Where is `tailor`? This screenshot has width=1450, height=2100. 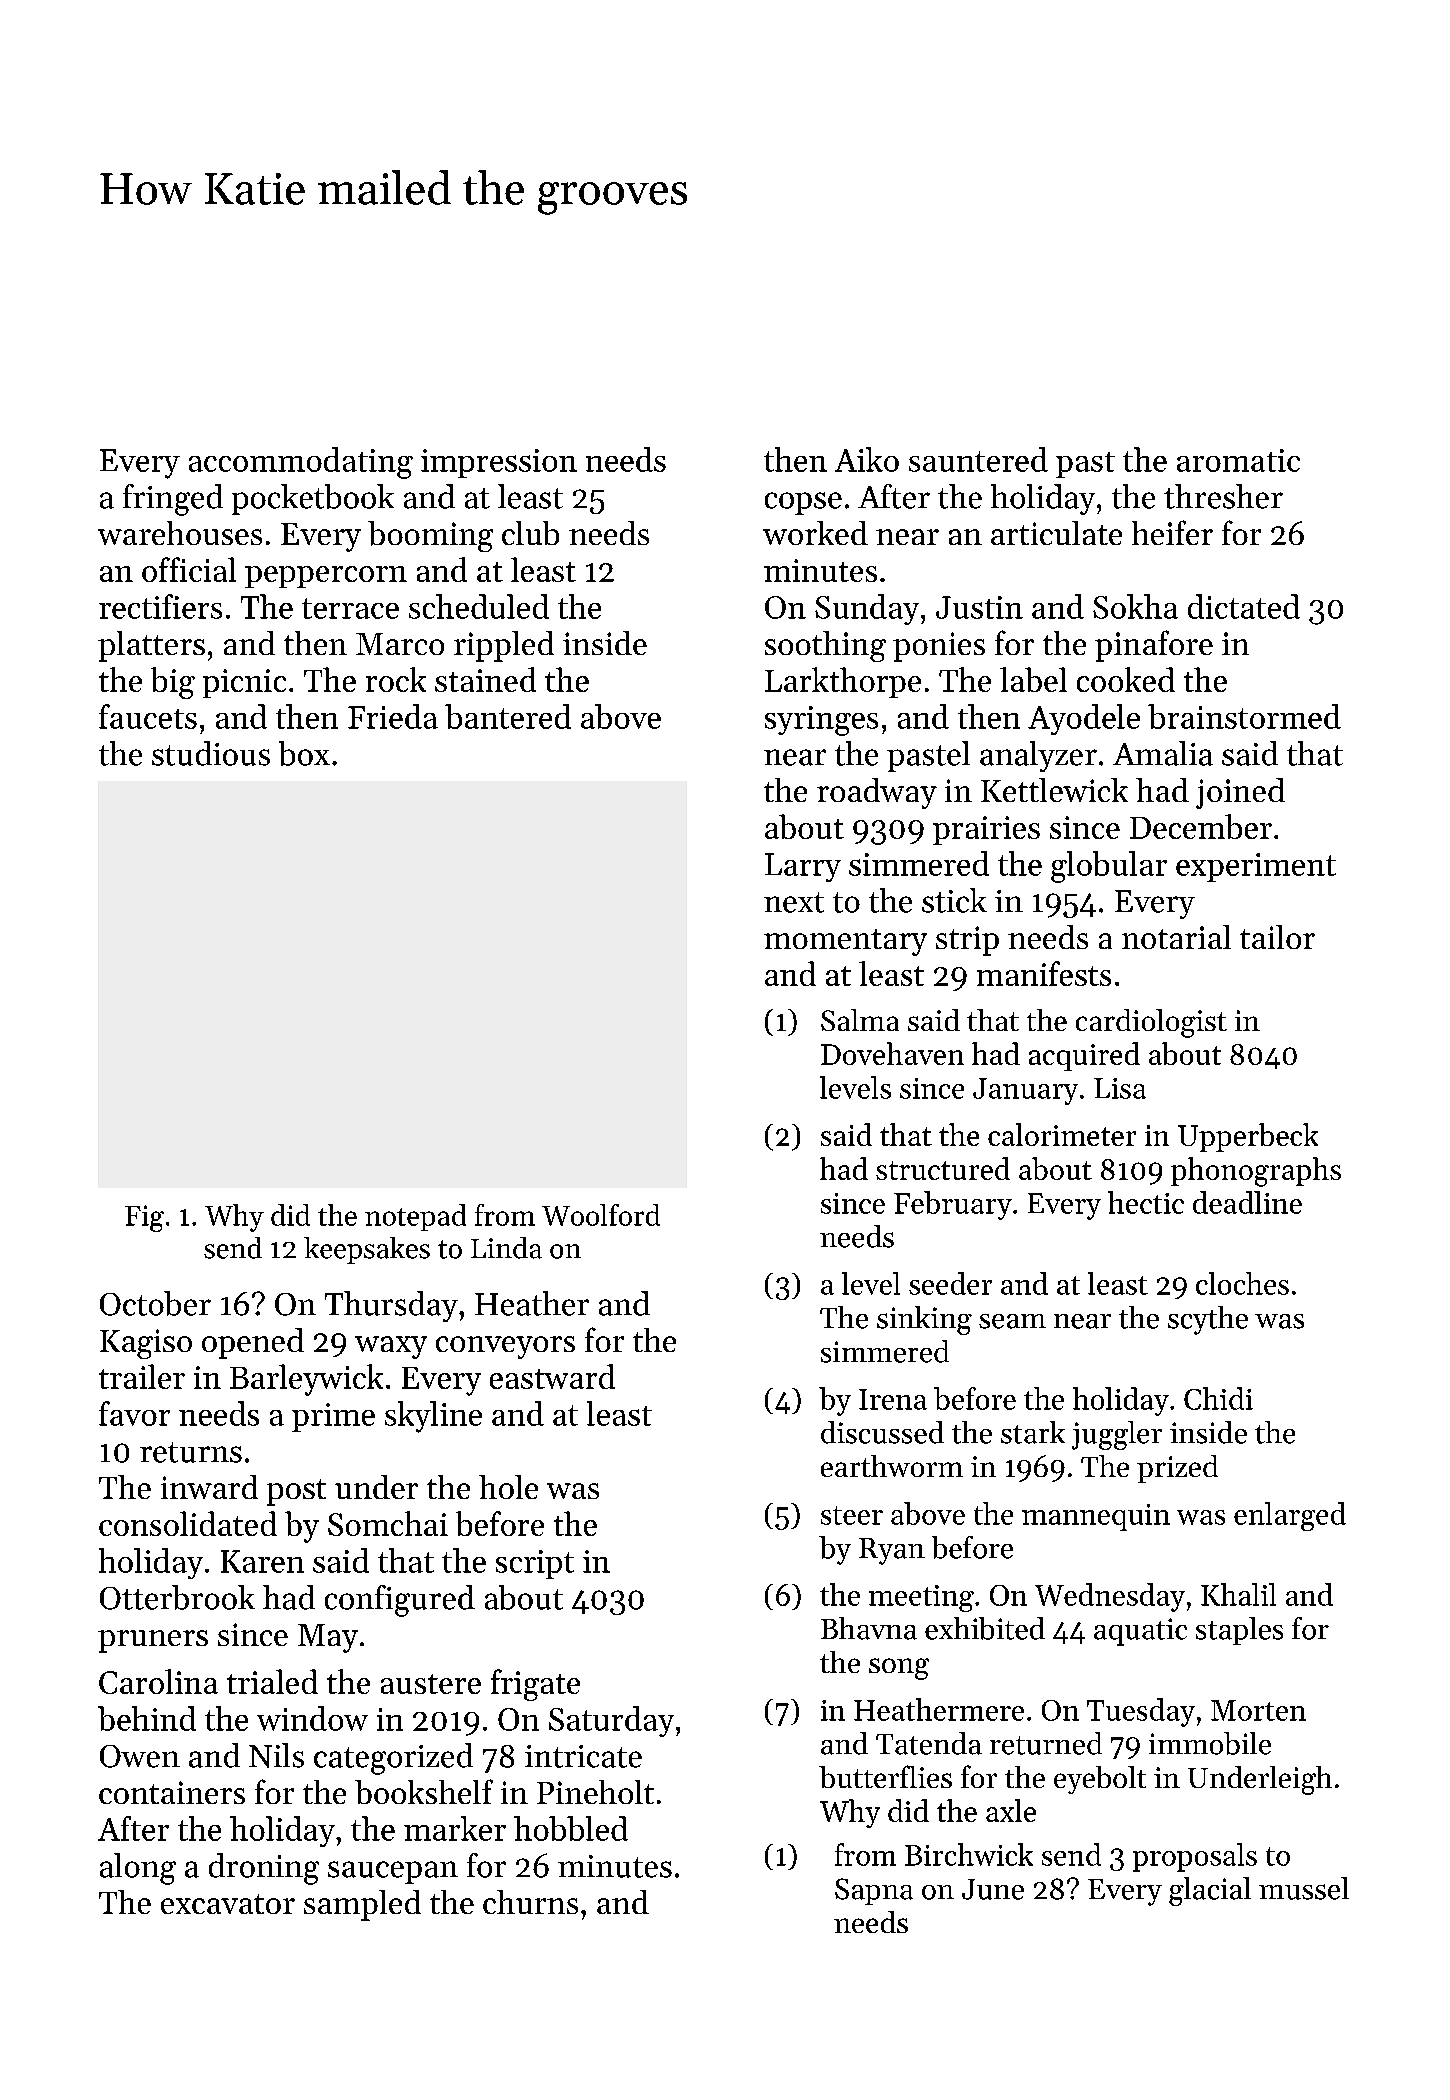 tailor is located at coordinates (1277, 937).
